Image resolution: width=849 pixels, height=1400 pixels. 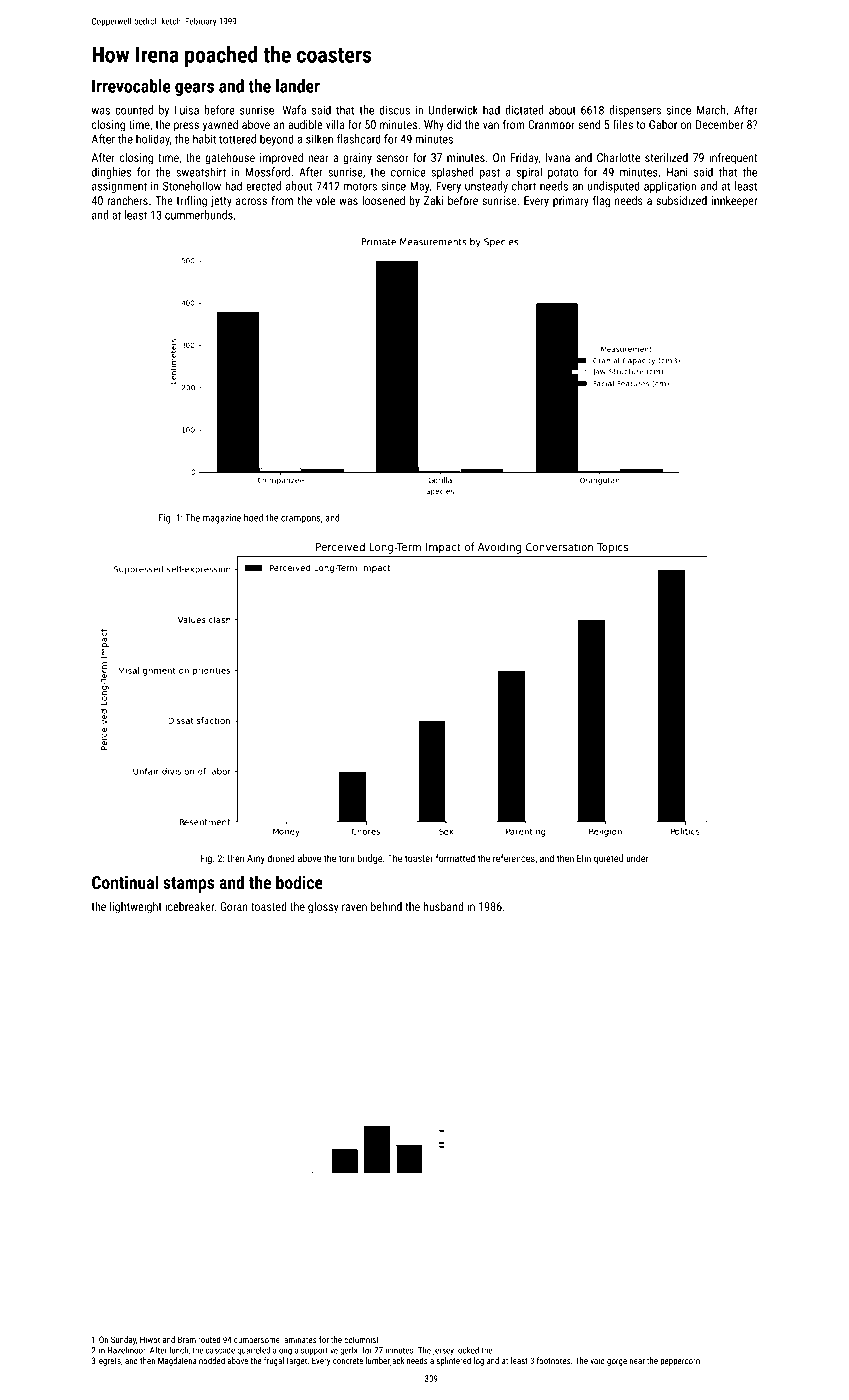 What do you see at coordinates (454, 124) in the screenshot?
I see `did` at bounding box center [454, 124].
